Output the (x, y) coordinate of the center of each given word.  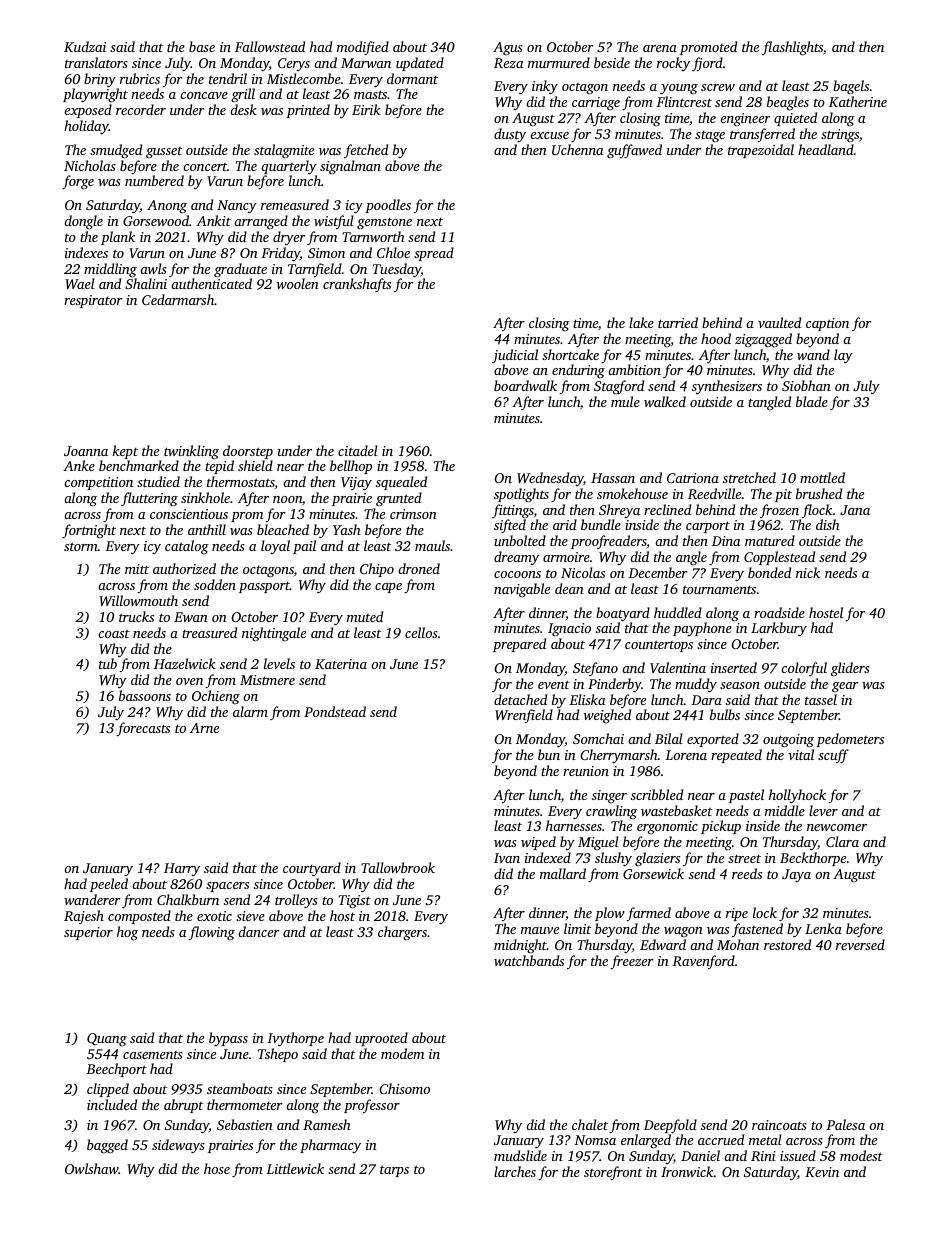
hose (217, 1168)
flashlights (792, 48)
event (554, 684)
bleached (283, 529)
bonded (769, 572)
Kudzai (85, 46)
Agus (508, 48)
